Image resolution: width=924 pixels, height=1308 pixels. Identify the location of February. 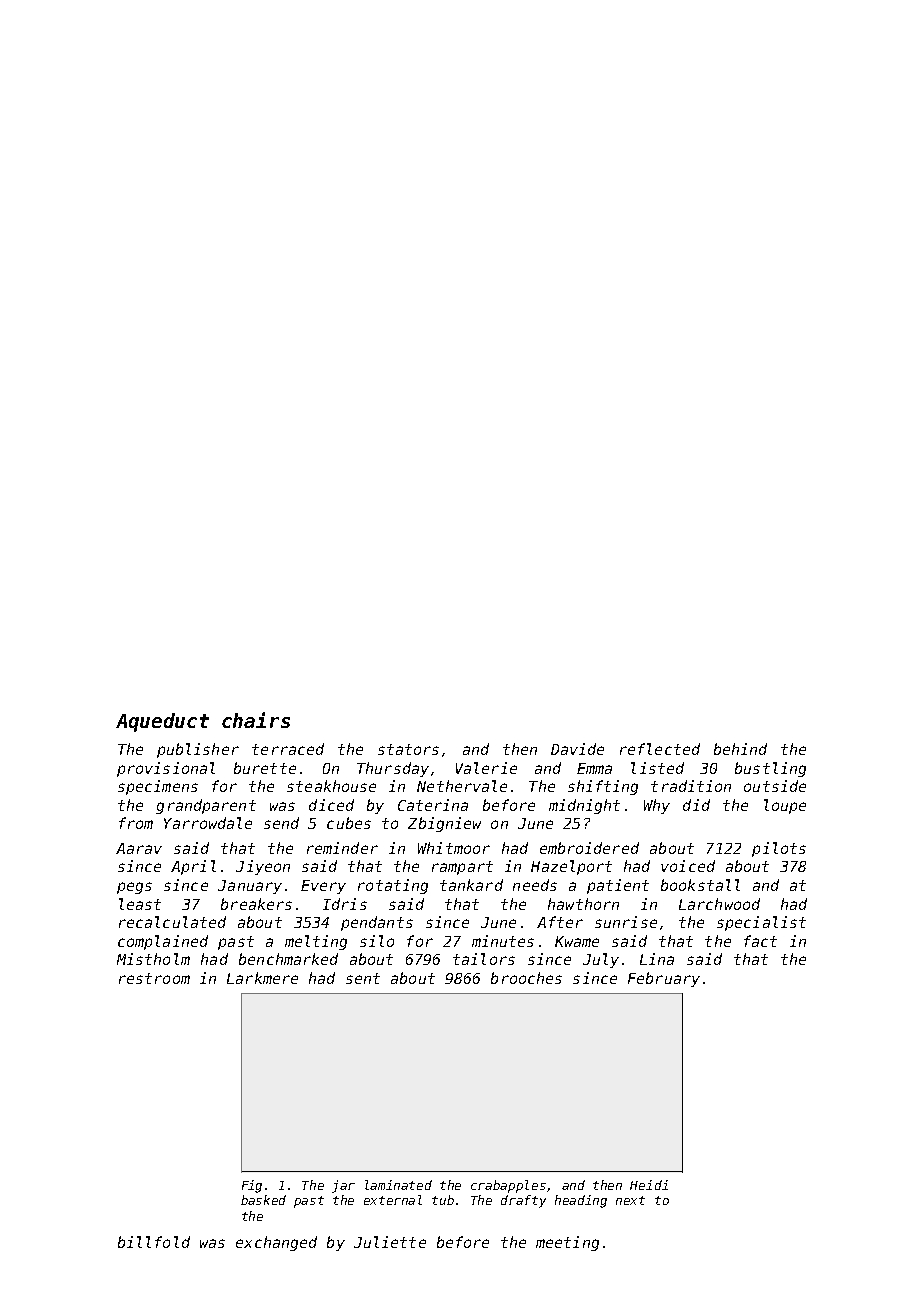
(664, 979).
